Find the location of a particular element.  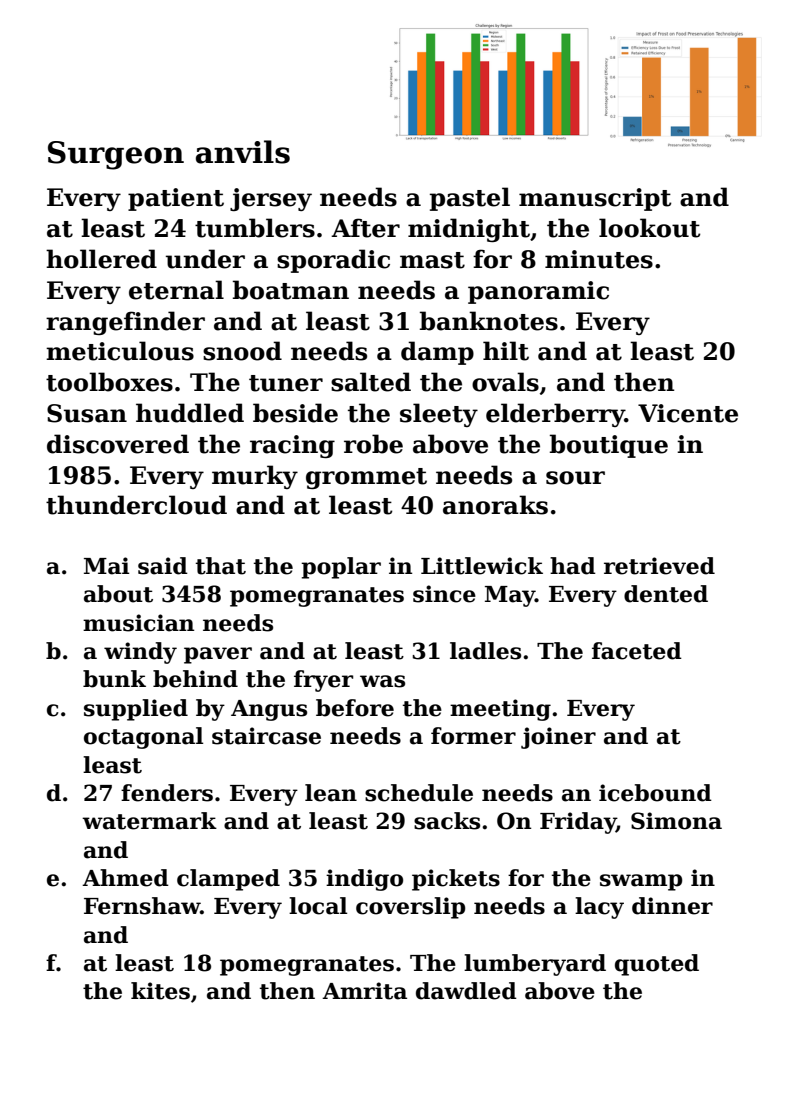

had is located at coordinates (573, 566).
